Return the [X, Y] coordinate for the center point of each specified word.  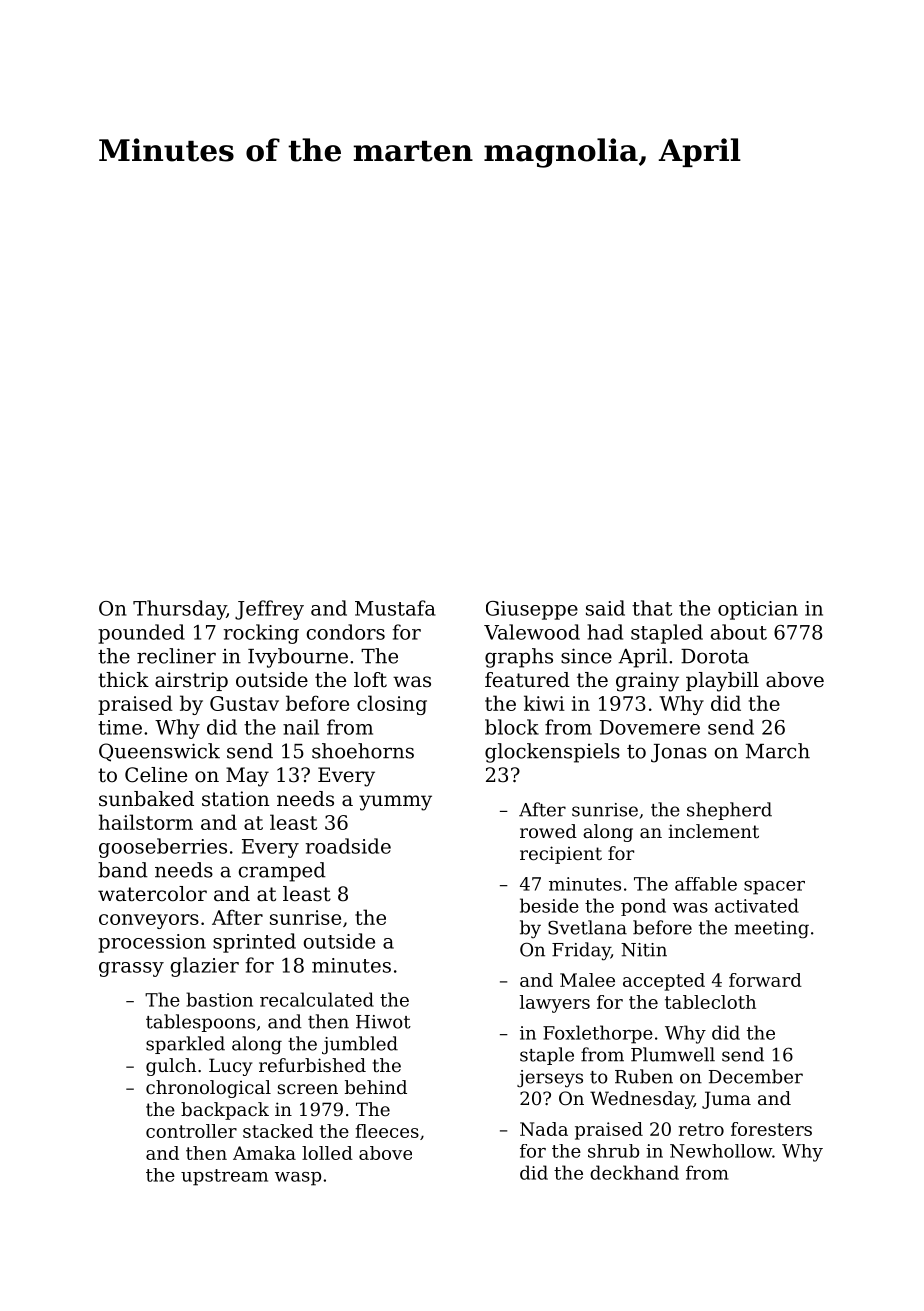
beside [549, 905]
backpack [225, 1111]
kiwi [544, 703]
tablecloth [710, 1002]
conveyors [149, 921]
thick [123, 679]
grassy [131, 969]
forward [765, 980]
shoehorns [363, 751]
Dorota [715, 656]
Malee [587, 980]
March [778, 751]
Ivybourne [298, 658]
